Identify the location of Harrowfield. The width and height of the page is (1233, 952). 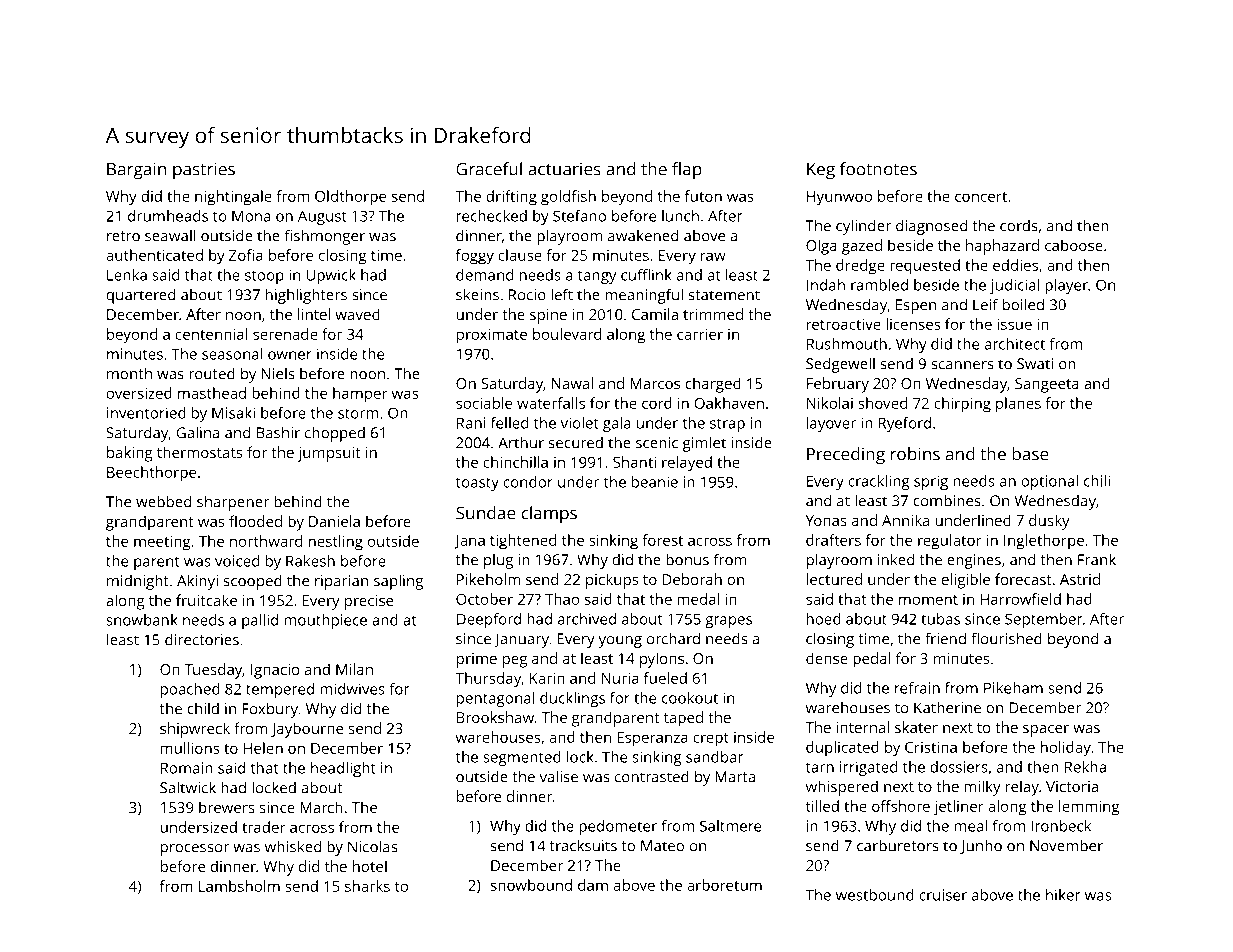
(1020, 599).
